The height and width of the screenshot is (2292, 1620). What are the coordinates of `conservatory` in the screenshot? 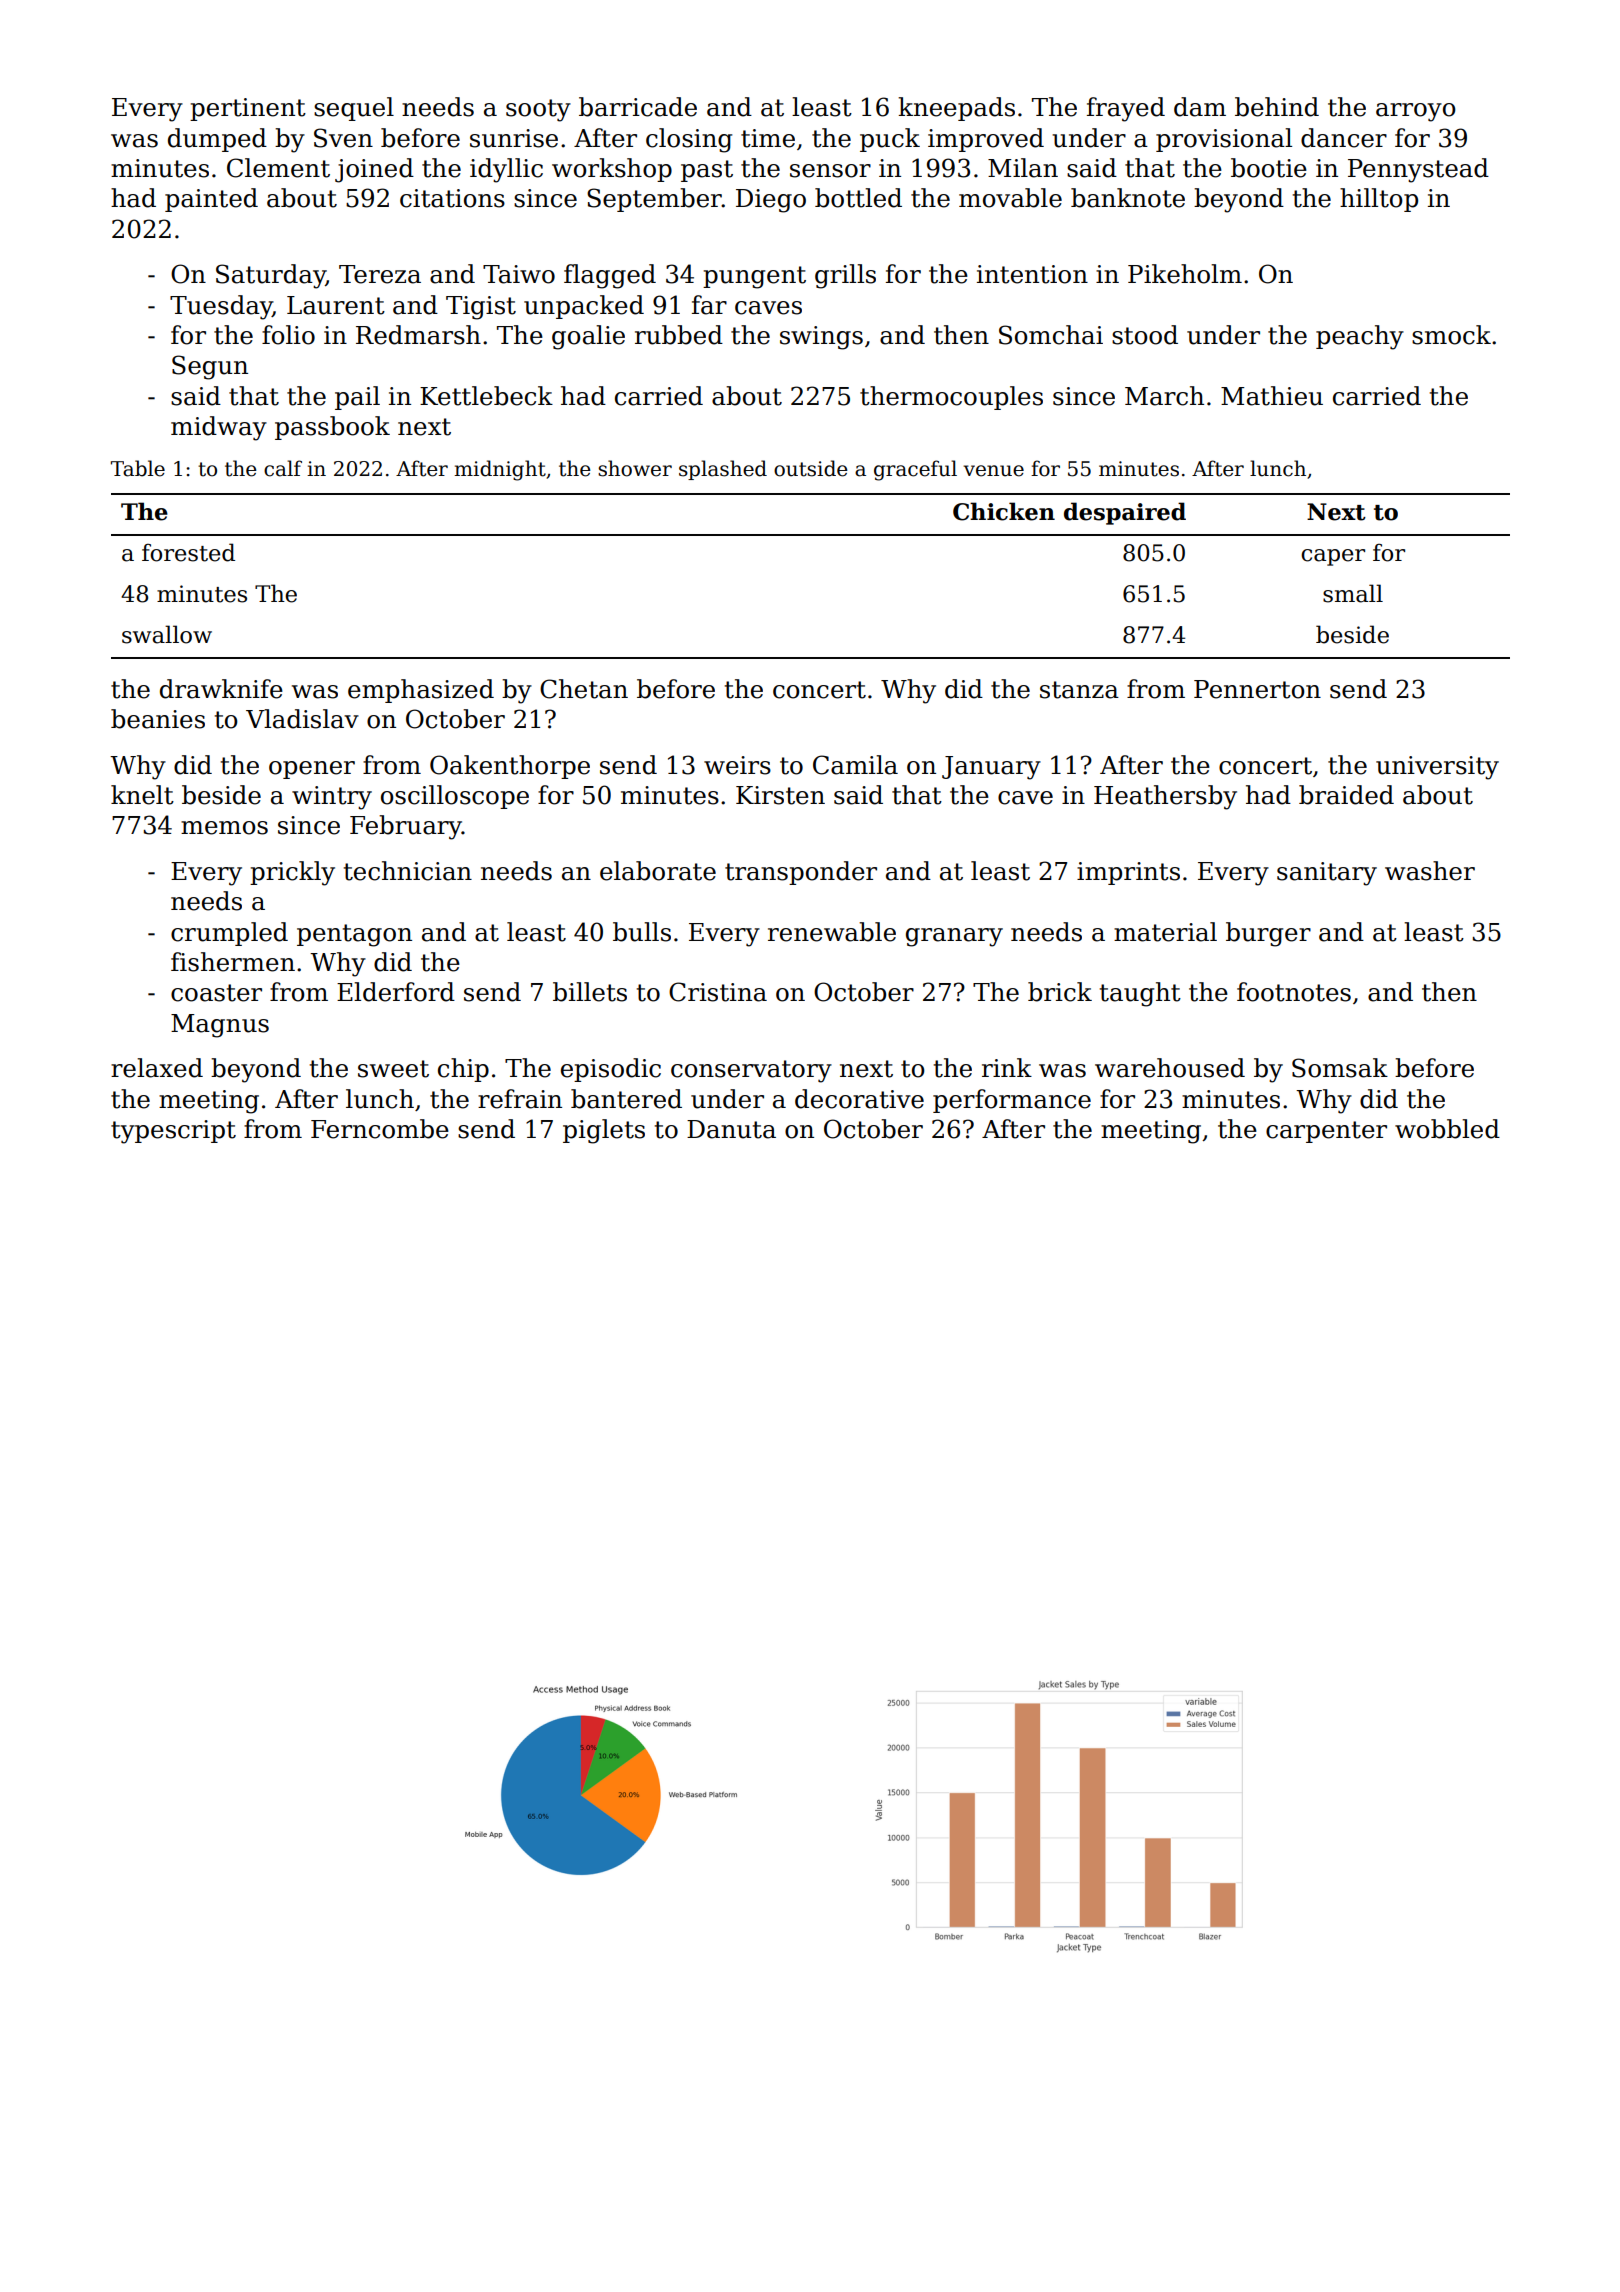 It's located at (751, 1071).
